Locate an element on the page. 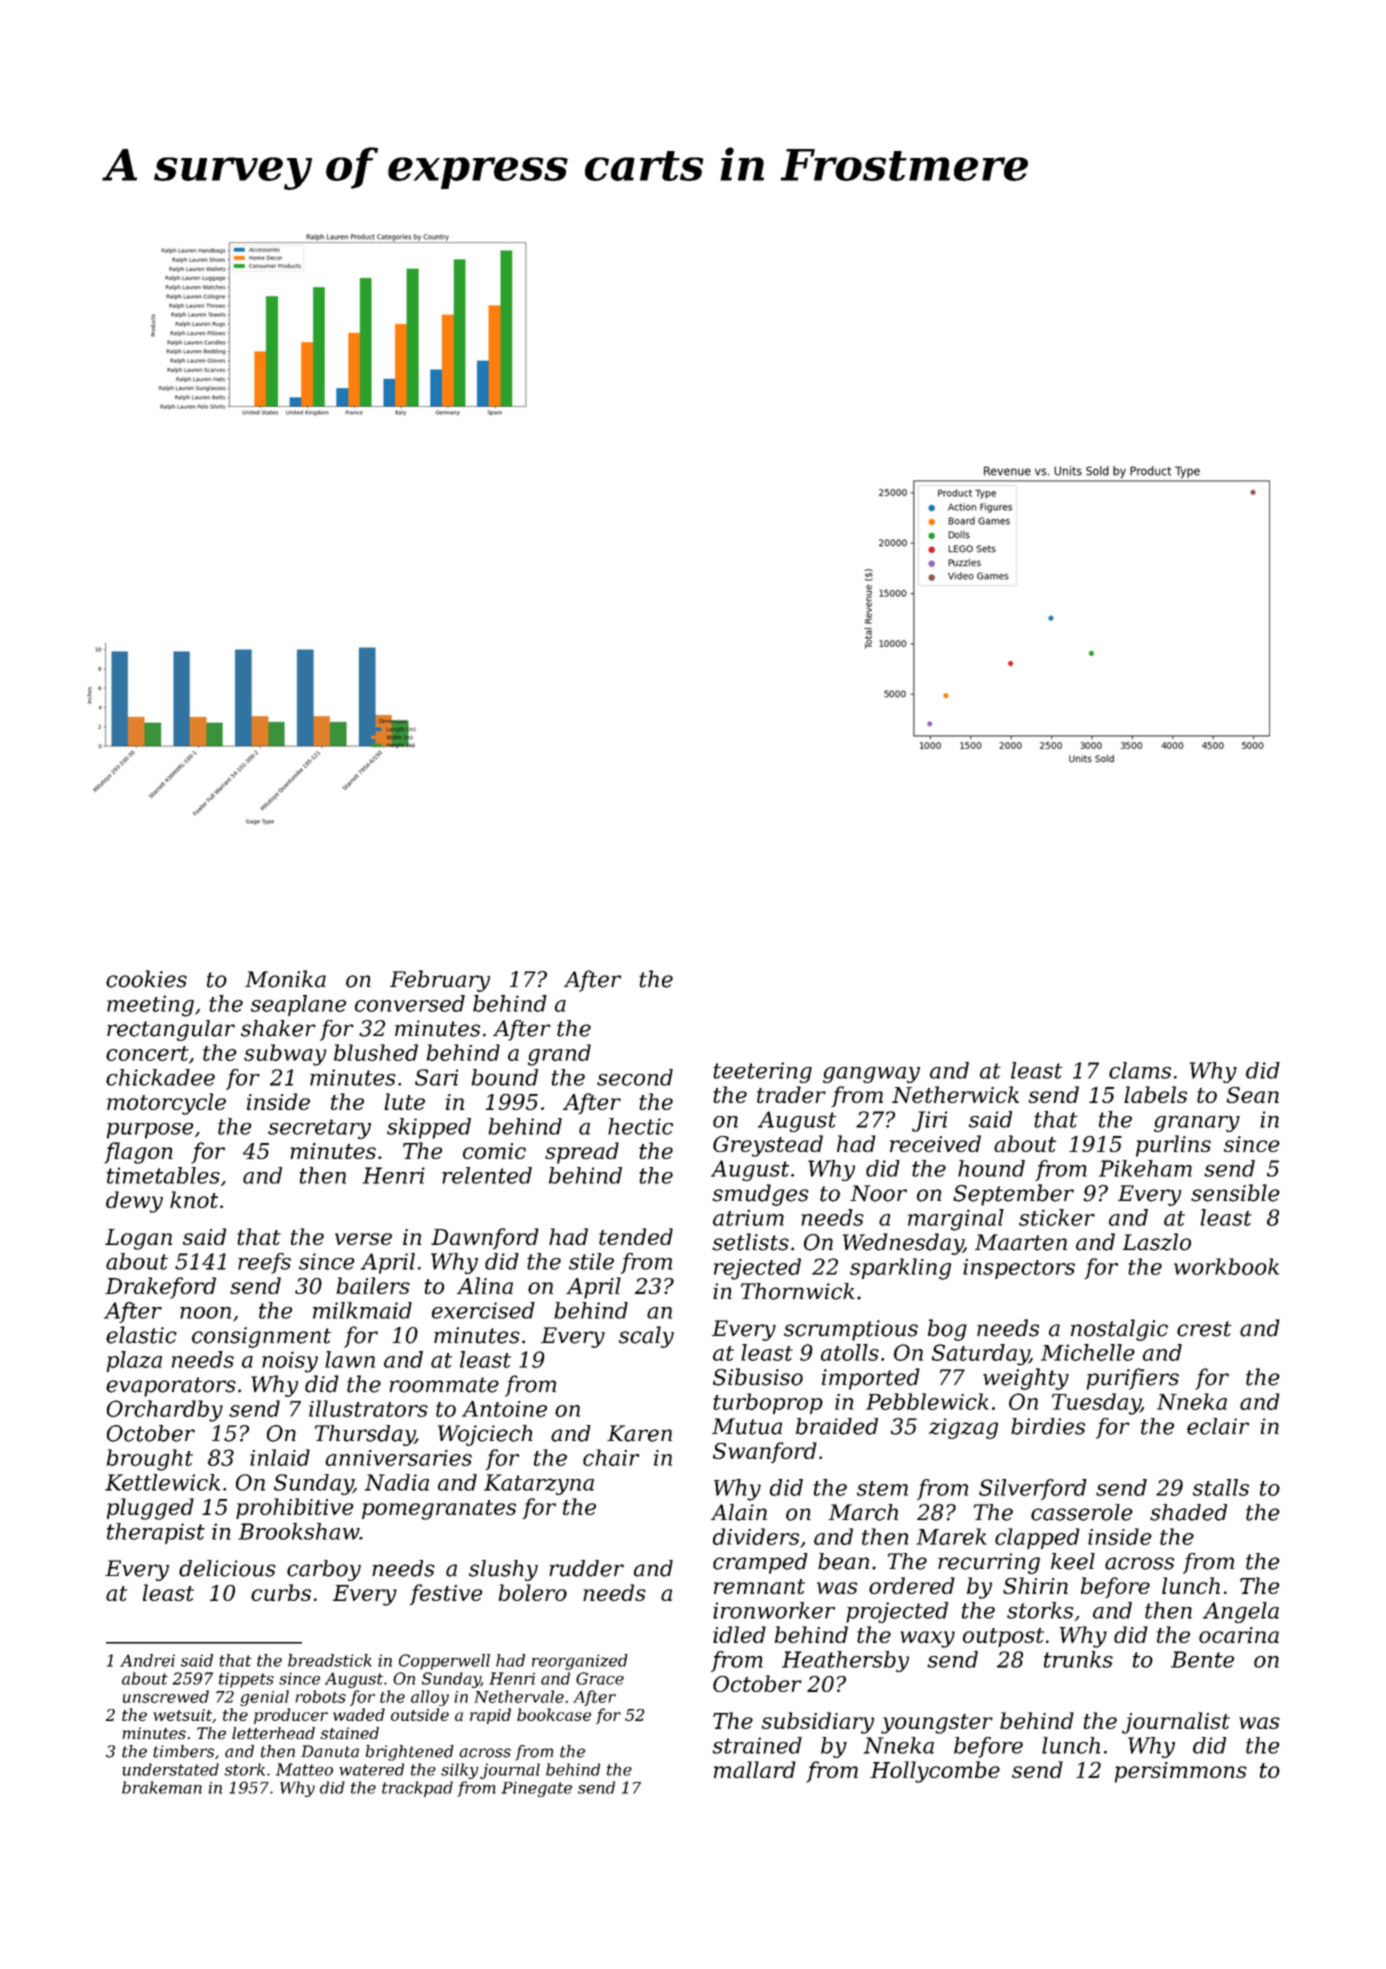 The image size is (1386, 1969). Logan is located at coordinates (138, 1239).
